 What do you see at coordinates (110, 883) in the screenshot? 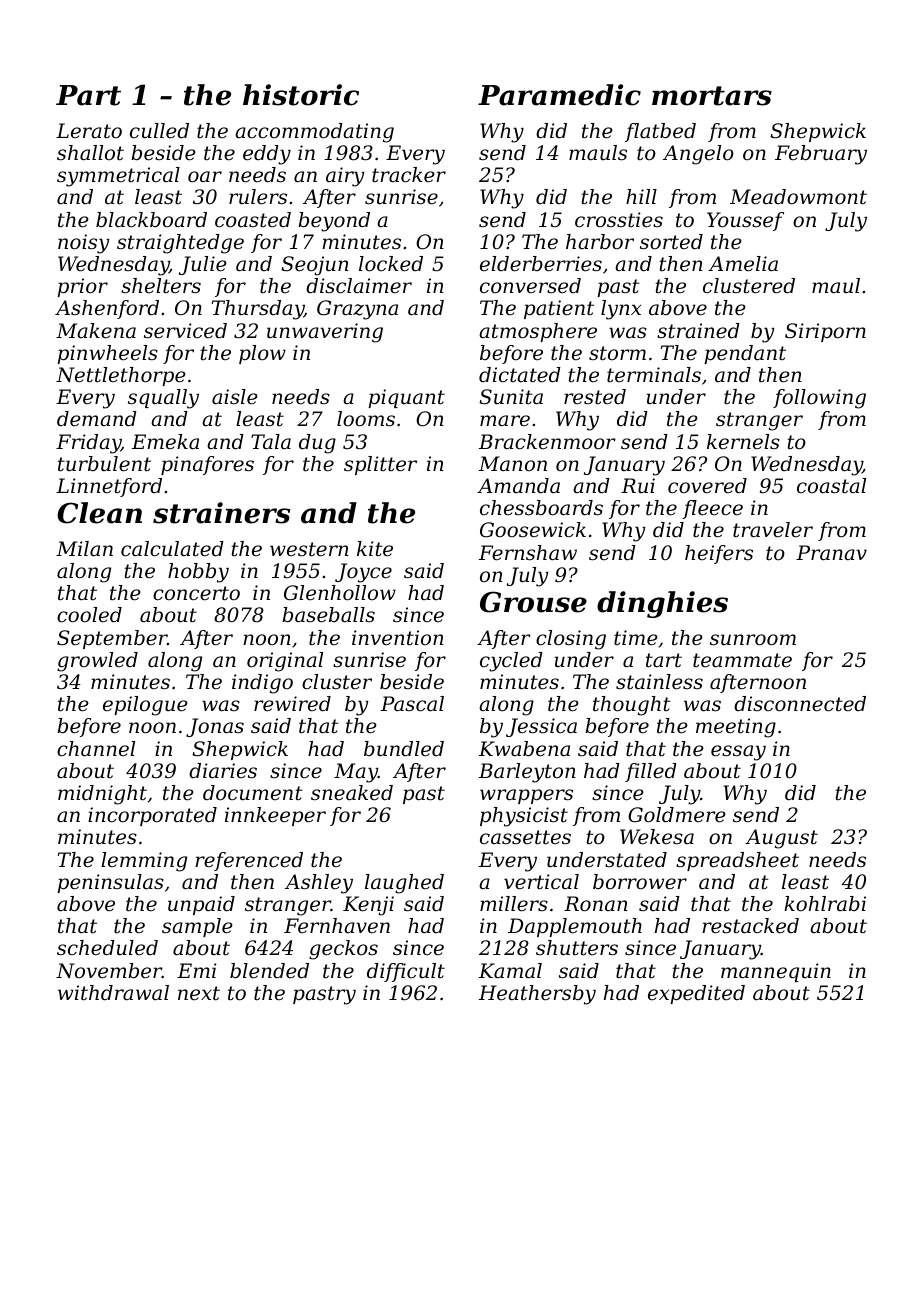
I see `peninsulas` at bounding box center [110, 883].
